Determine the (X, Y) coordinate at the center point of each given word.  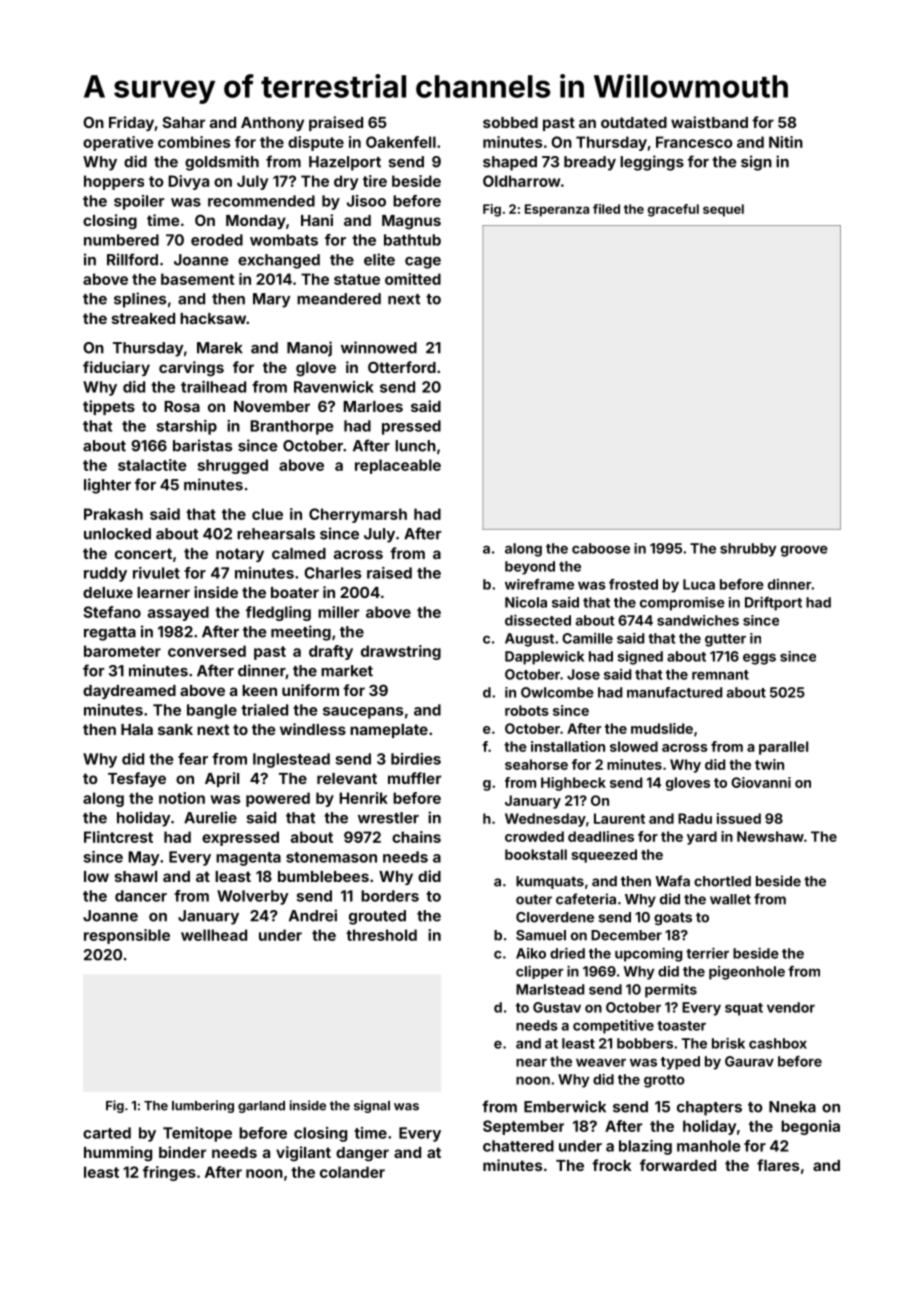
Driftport (773, 603)
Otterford (402, 367)
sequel (723, 210)
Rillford (132, 259)
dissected (538, 620)
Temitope (197, 1134)
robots (527, 710)
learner (163, 592)
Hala (137, 729)
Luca (699, 584)
